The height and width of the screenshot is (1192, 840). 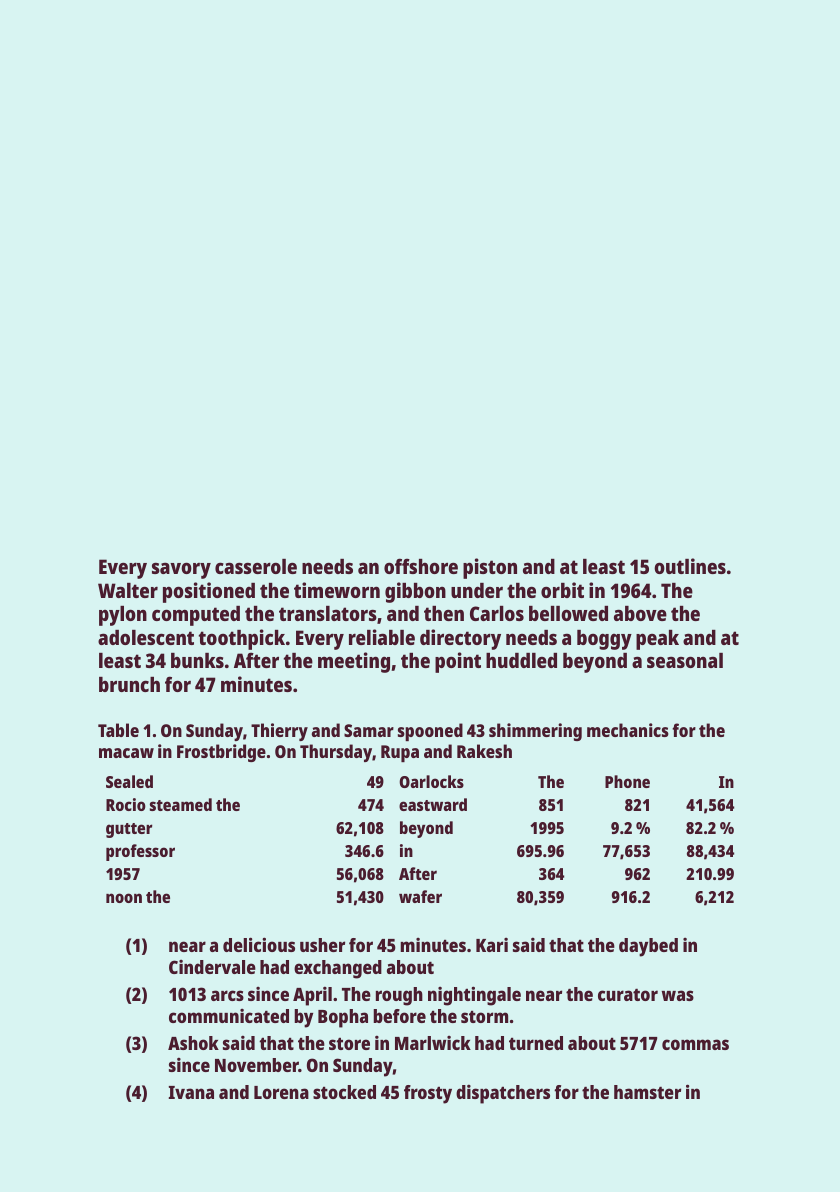 I want to click on Rakesh, so click(x=484, y=751).
